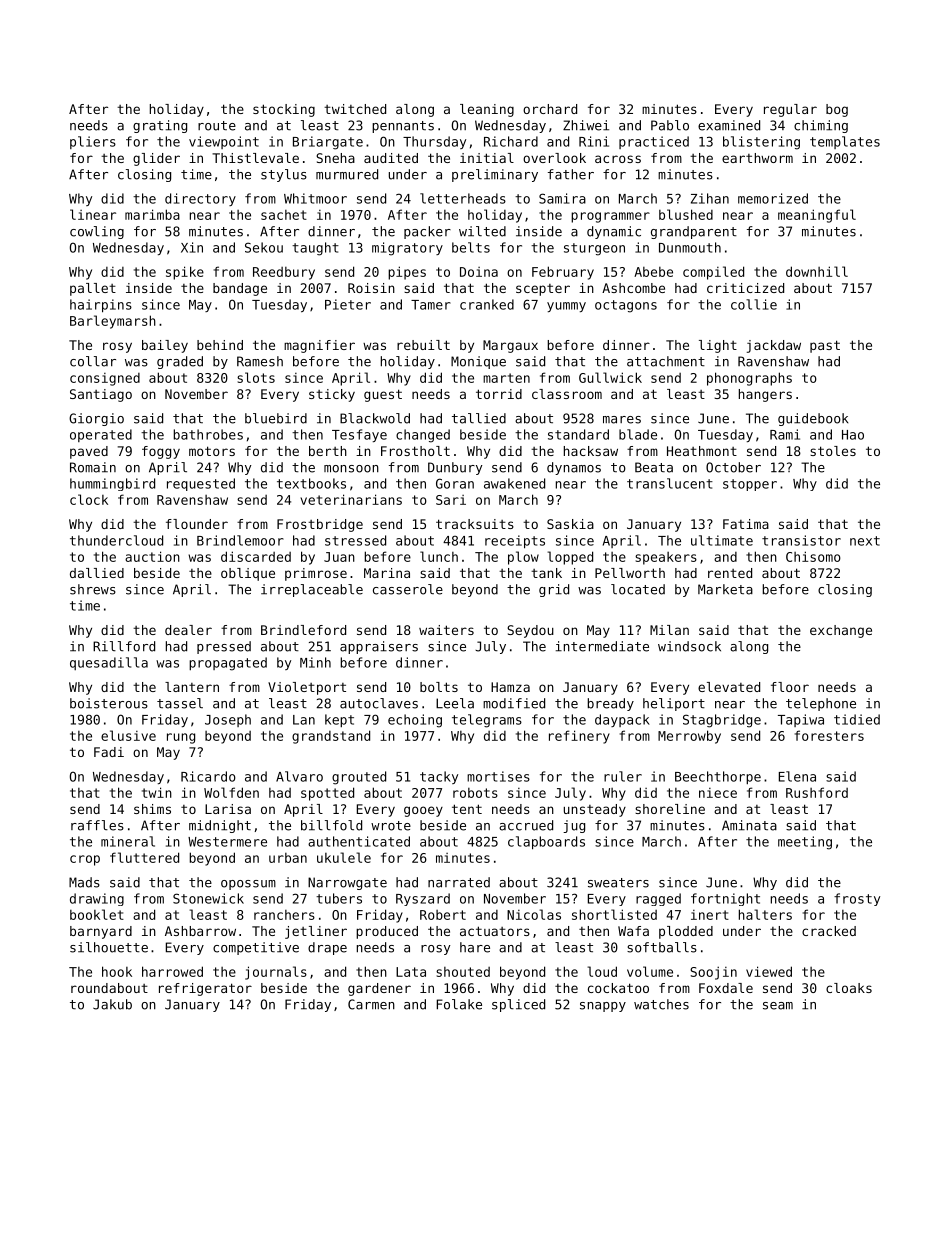 The image size is (952, 1233). Describe the element at coordinates (383, 395) in the page. I see `guest` at that location.
